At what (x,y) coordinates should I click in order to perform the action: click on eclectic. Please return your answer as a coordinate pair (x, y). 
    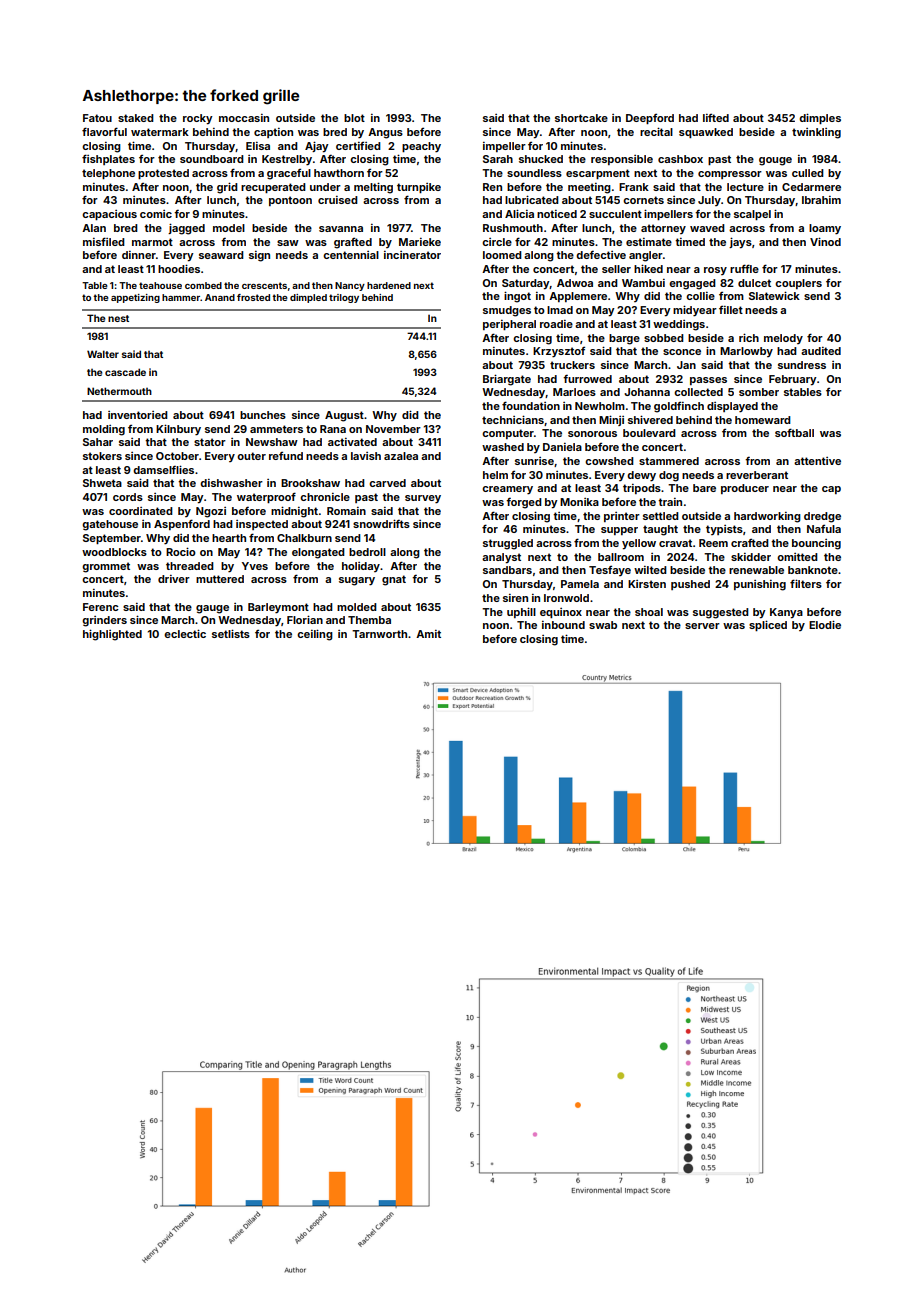
    Looking at the image, I should click on (185, 633).
